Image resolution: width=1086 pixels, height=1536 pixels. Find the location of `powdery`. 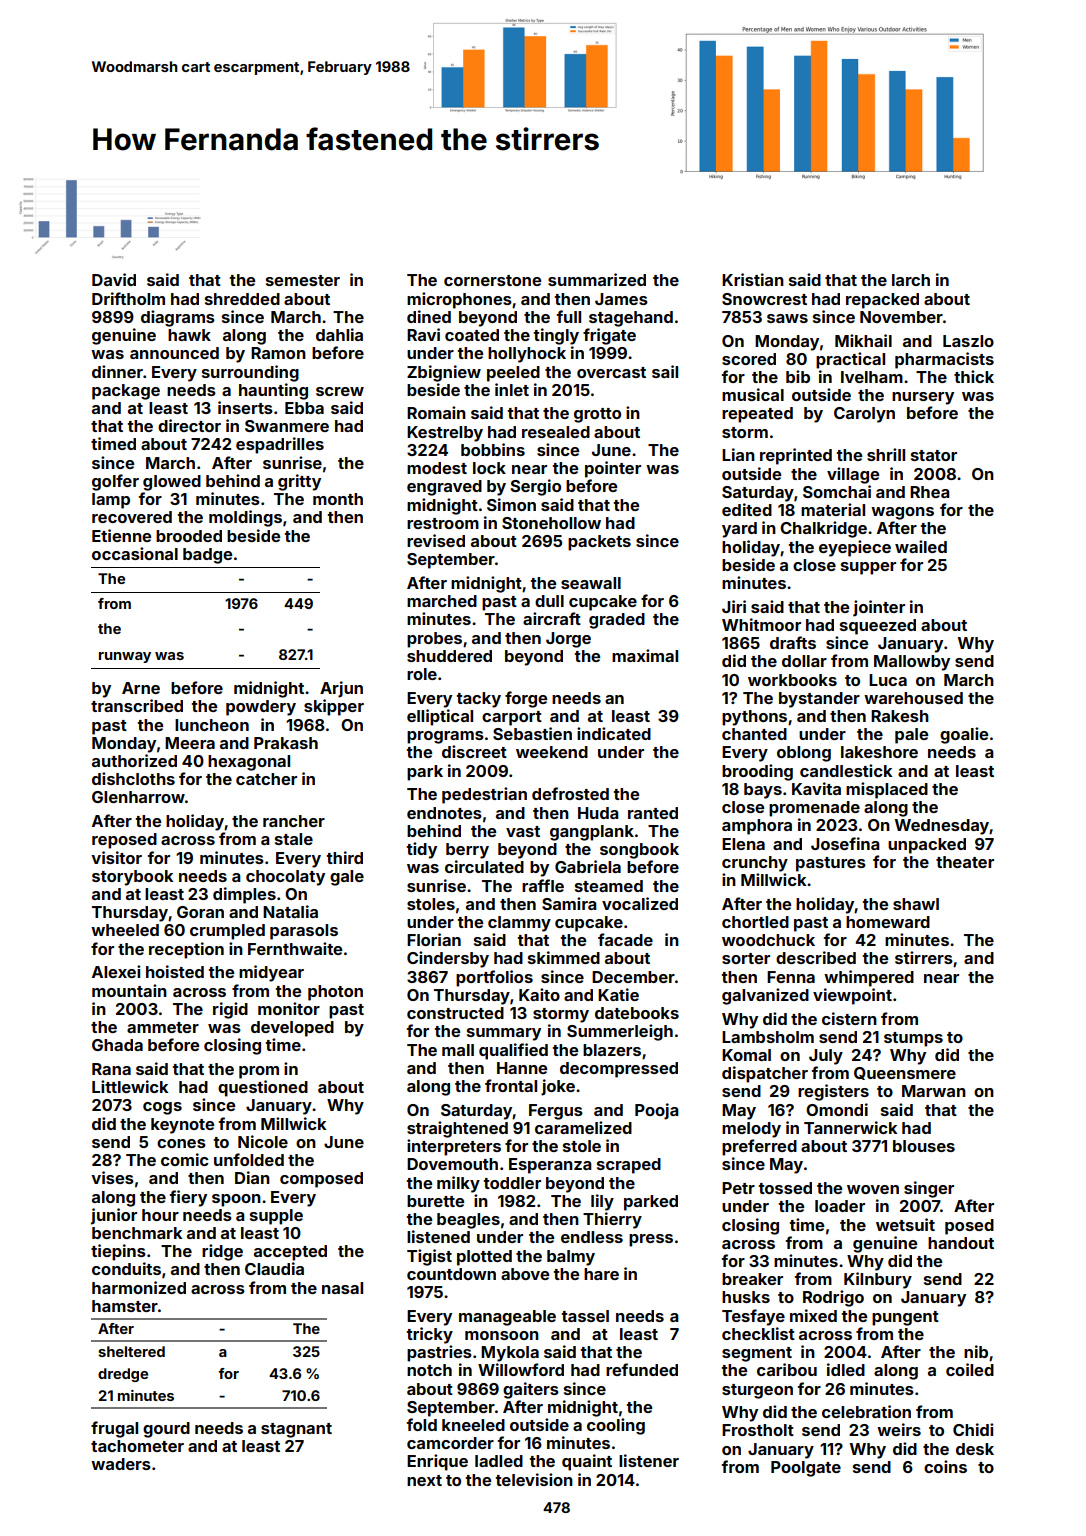

powdery is located at coordinates (261, 708).
